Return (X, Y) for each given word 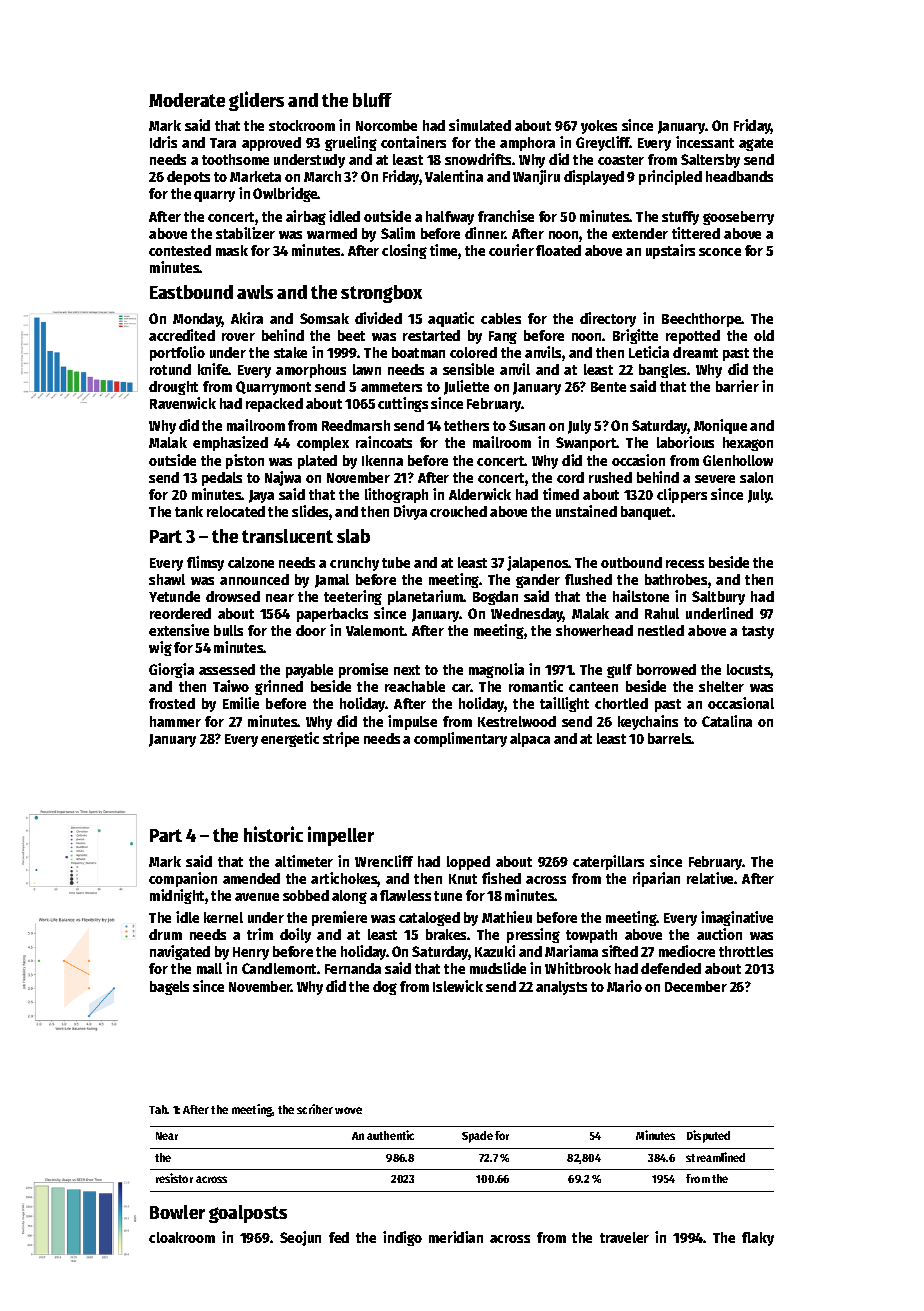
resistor (174, 1178)
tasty (758, 632)
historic (273, 834)
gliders (256, 101)
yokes (599, 127)
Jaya (261, 496)
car (461, 688)
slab (353, 536)
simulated (480, 125)
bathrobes (676, 579)
